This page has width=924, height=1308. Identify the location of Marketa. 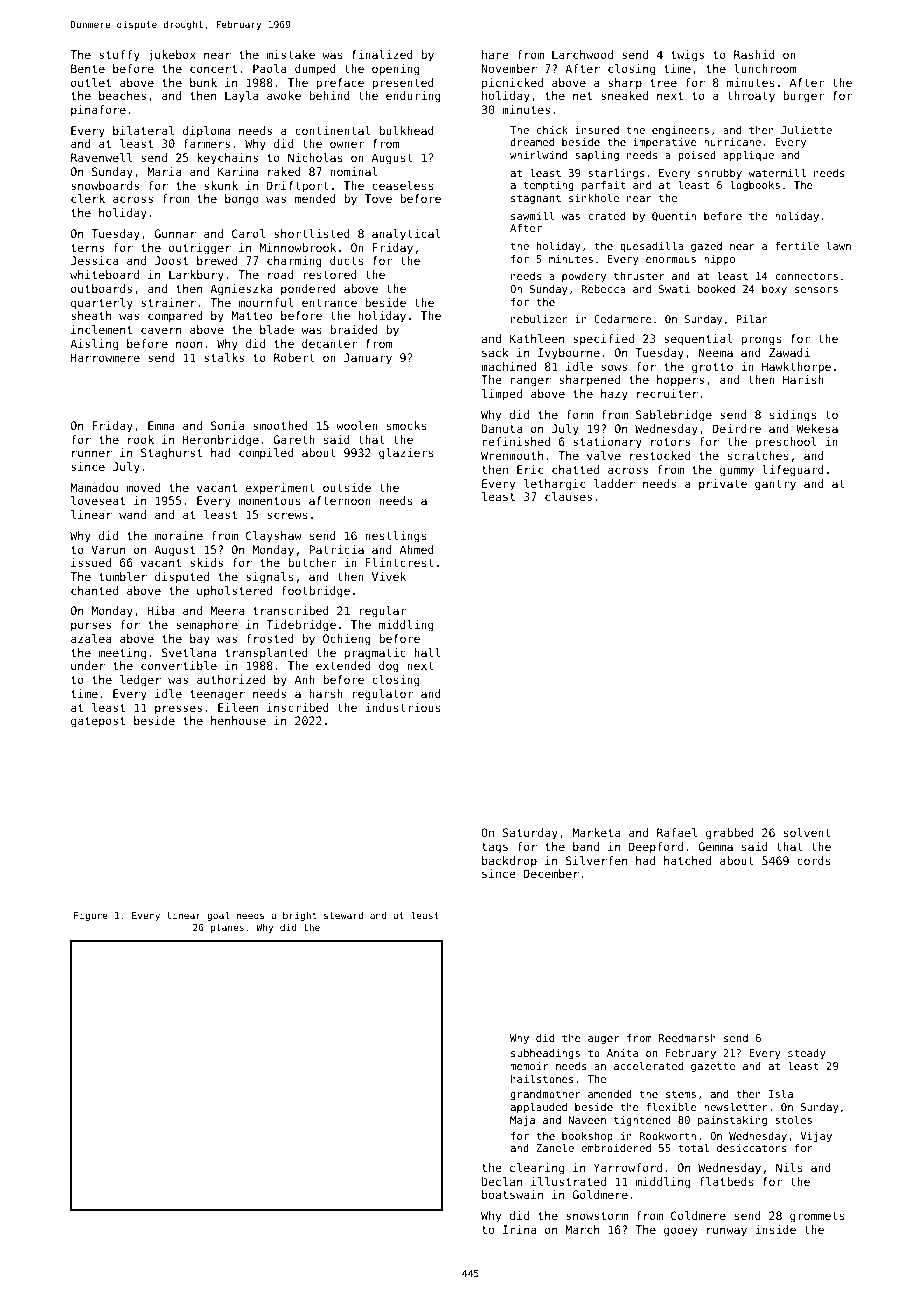
(596, 832).
